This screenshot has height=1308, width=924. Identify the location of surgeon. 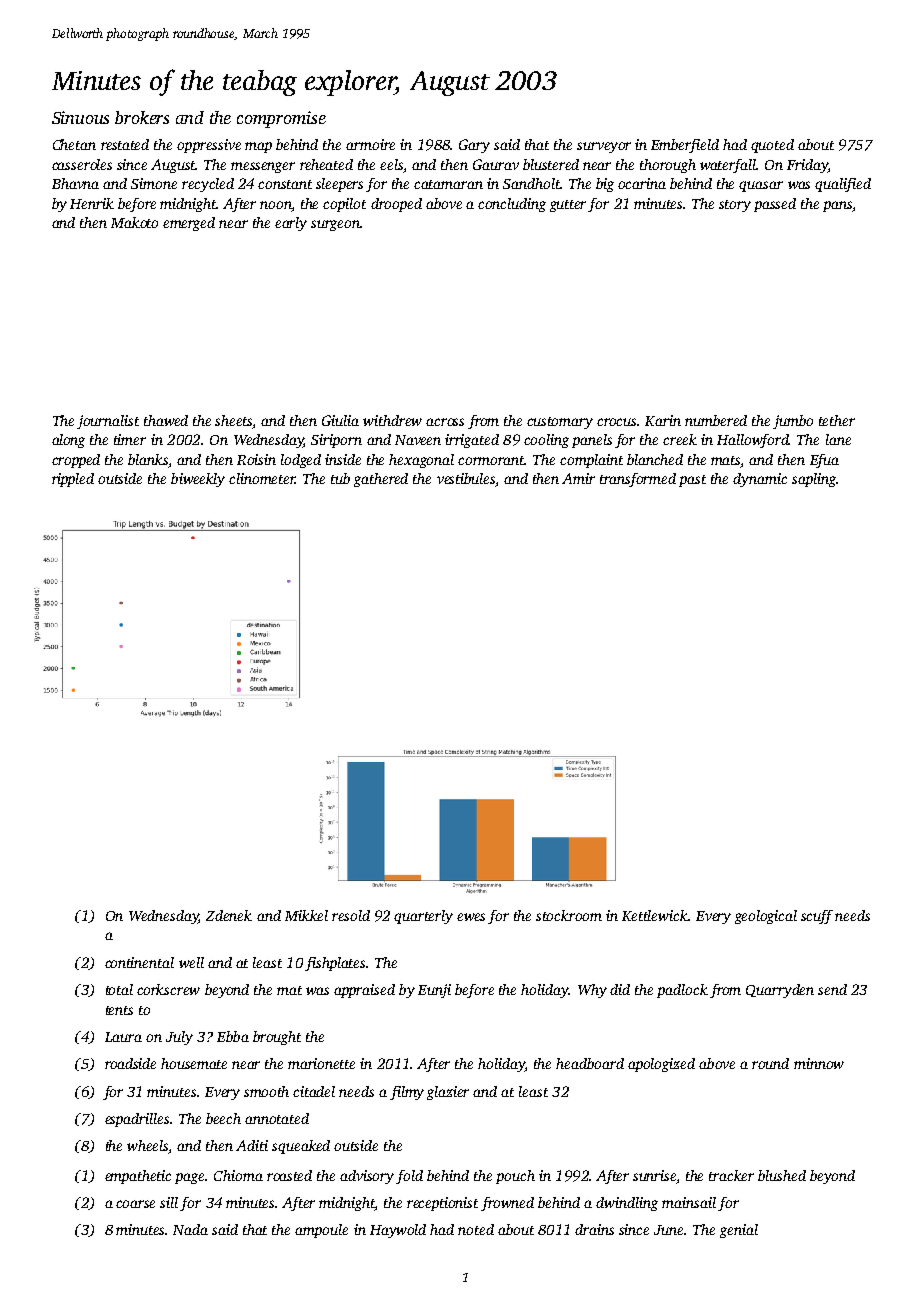
(335, 225).
